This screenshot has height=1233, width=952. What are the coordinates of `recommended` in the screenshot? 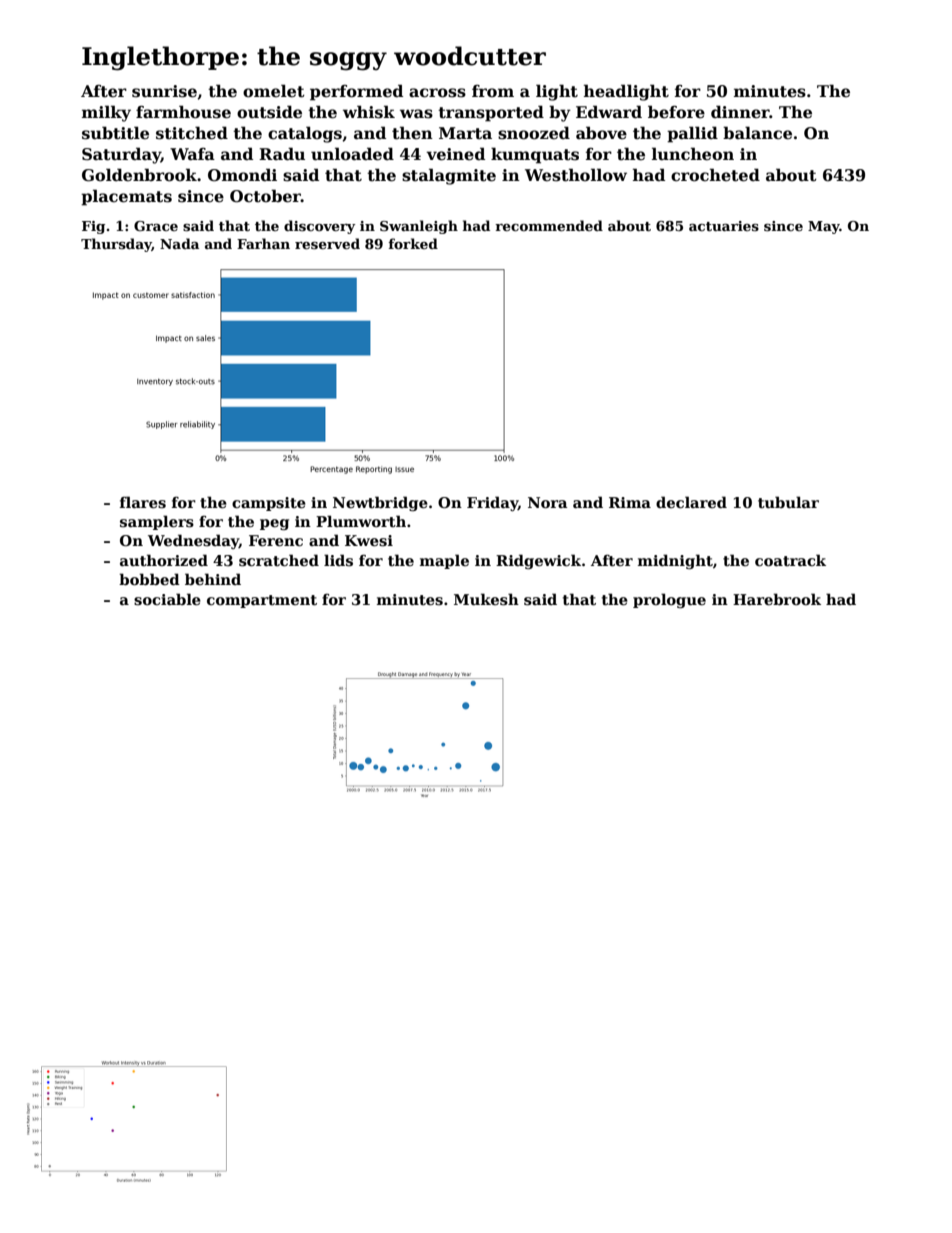 It's located at (549, 225).
